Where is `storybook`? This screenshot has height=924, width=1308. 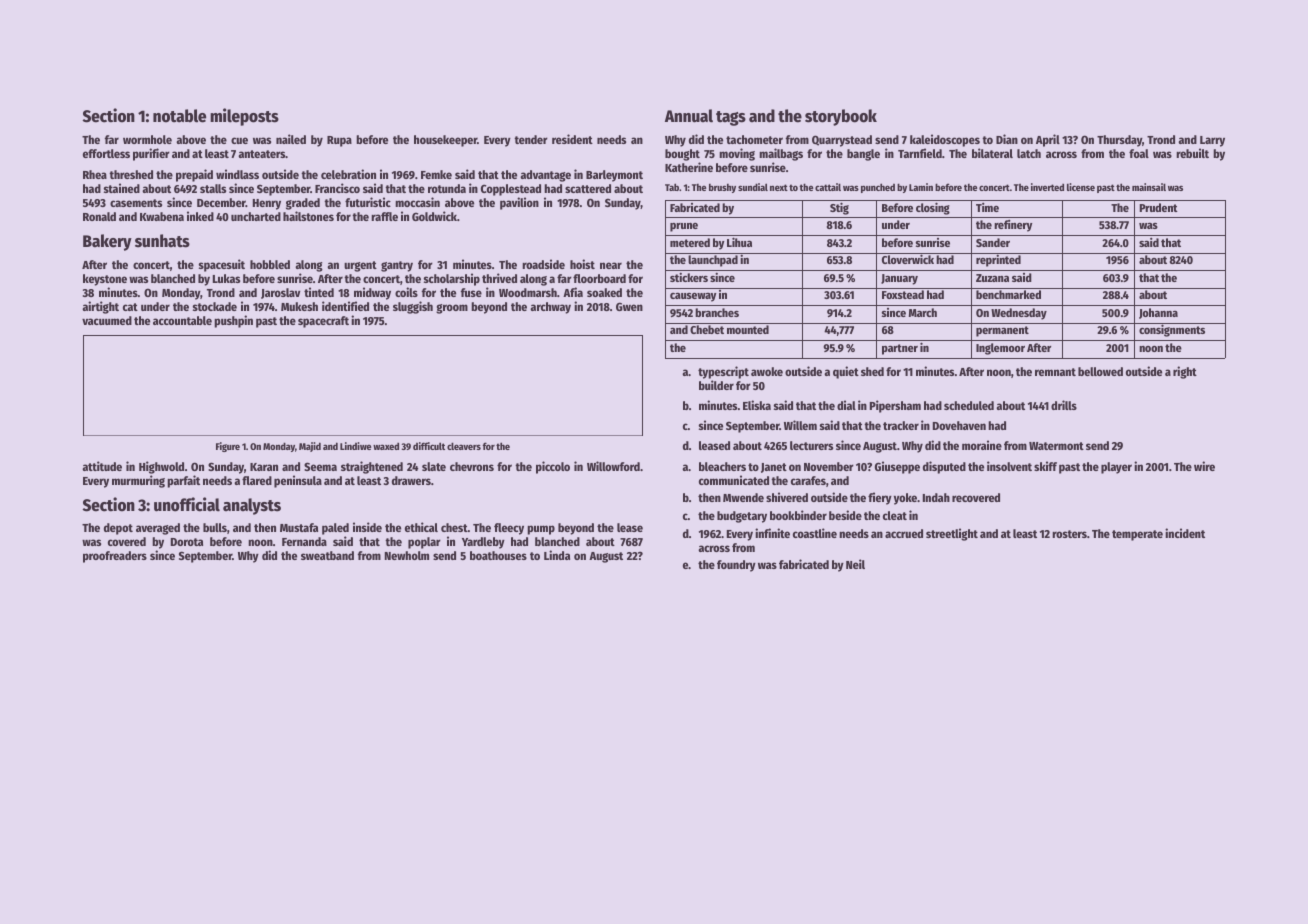
storybook is located at coordinates (841, 117).
